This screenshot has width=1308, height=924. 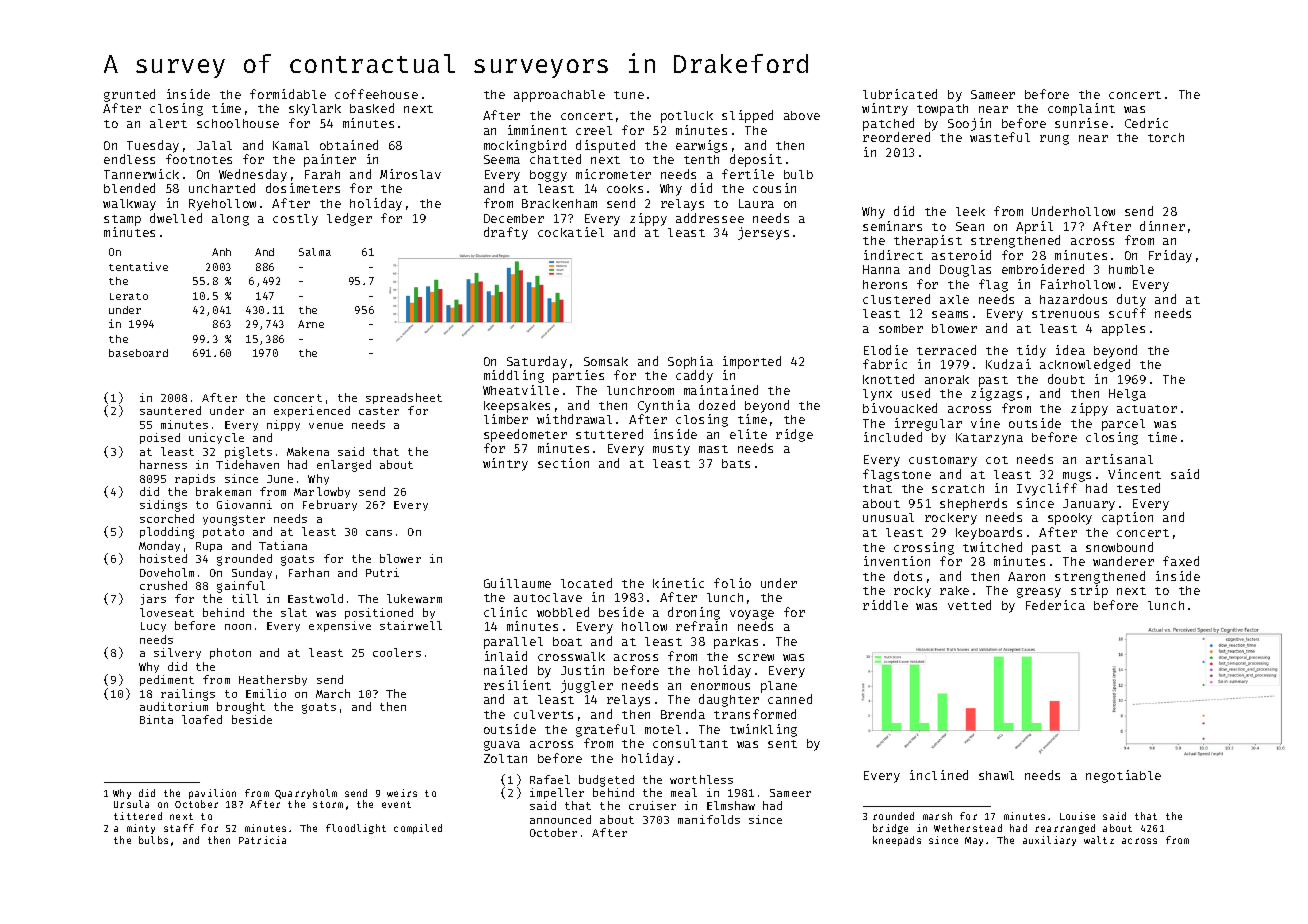 What do you see at coordinates (671, 450) in the screenshot?
I see `musty` at bounding box center [671, 450].
